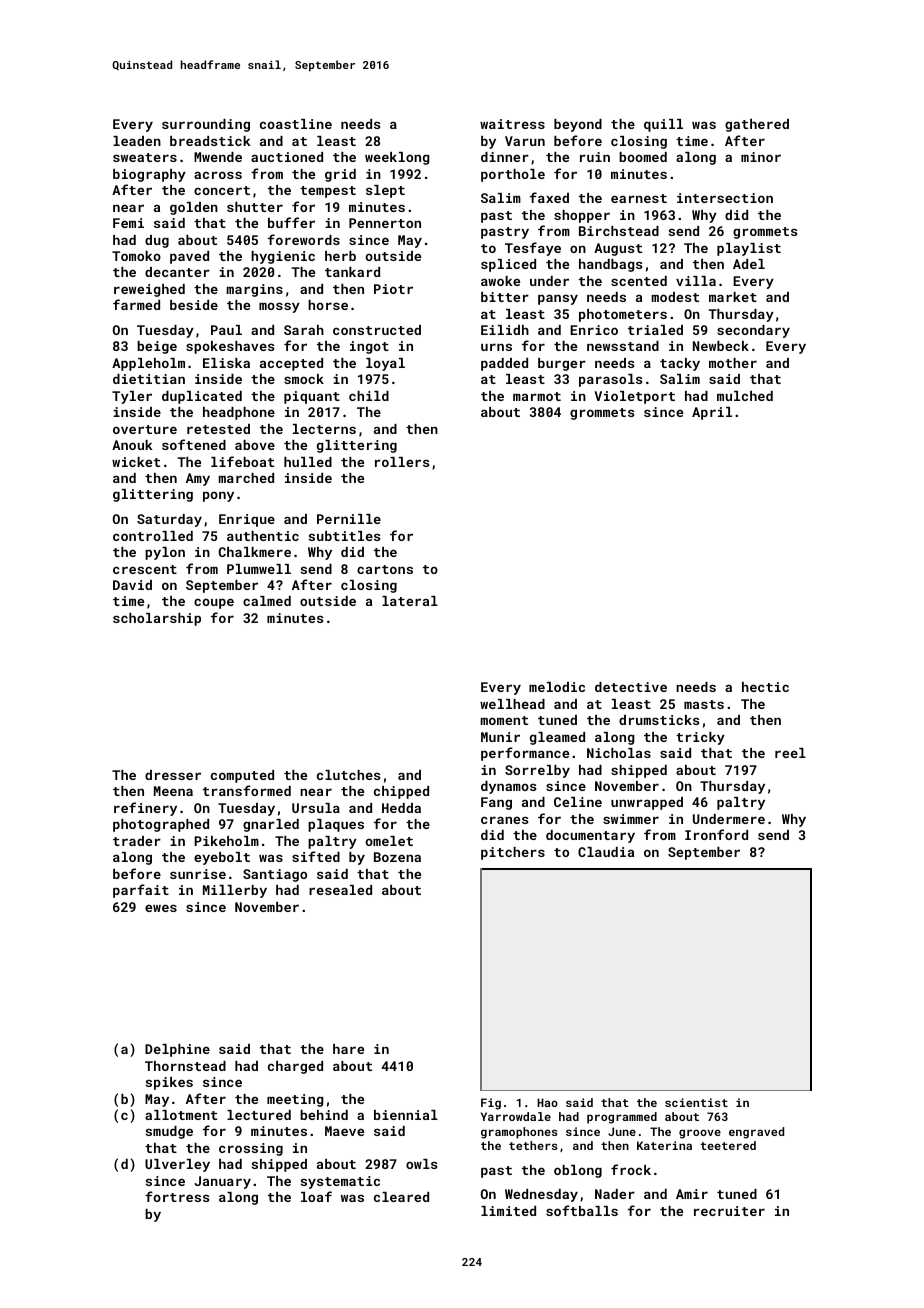 Image resolution: width=924 pixels, height=1308 pixels. I want to click on David, so click(132, 585).
